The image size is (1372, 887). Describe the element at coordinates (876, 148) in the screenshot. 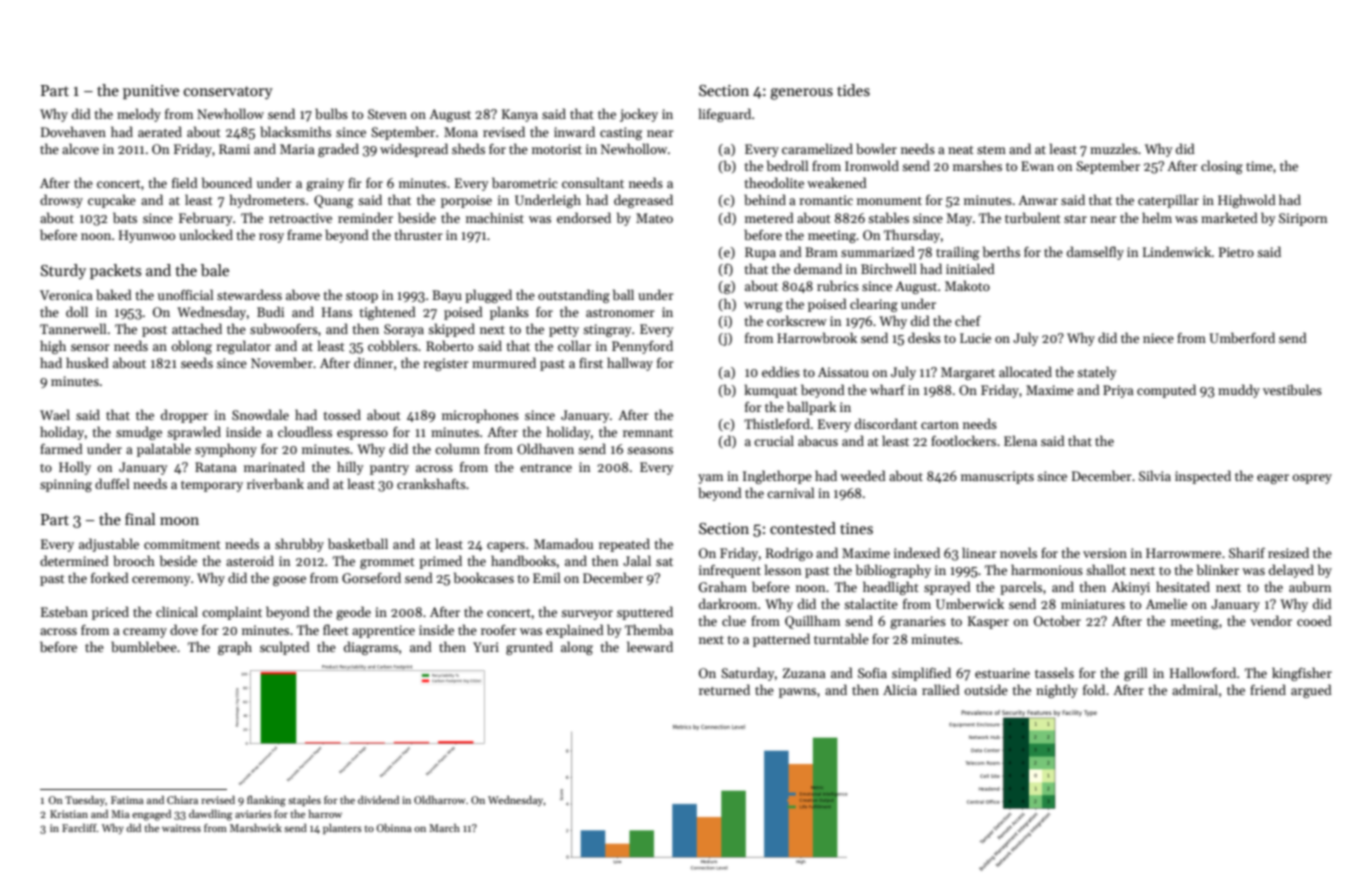

I see `bowler` at that location.
